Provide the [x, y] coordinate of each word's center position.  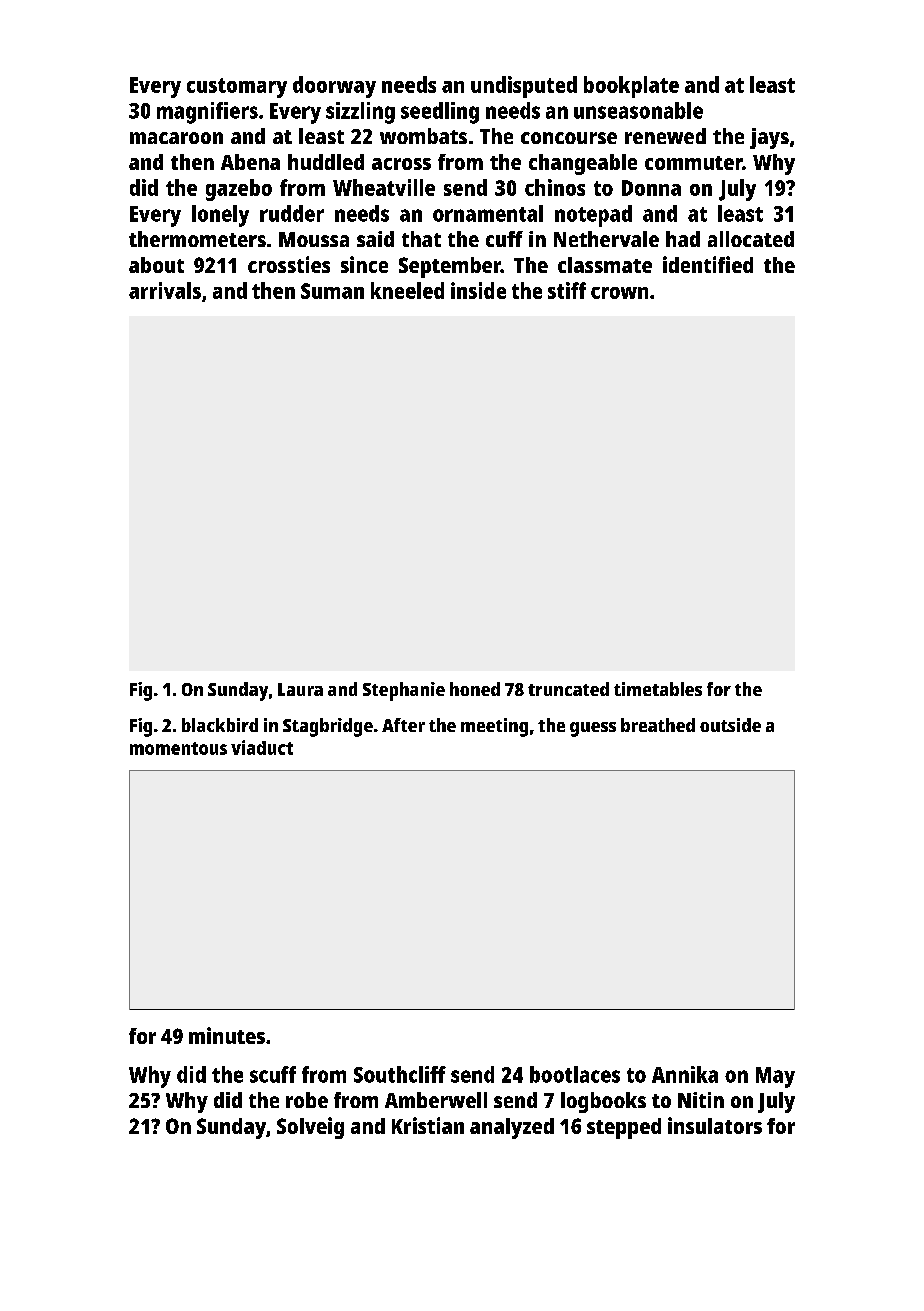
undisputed [524, 87]
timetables [658, 689]
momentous [178, 748]
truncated [568, 689]
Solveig [310, 1128]
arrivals [165, 290]
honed [475, 689]
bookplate [631, 87]
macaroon [176, 138]
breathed [658, 725]
